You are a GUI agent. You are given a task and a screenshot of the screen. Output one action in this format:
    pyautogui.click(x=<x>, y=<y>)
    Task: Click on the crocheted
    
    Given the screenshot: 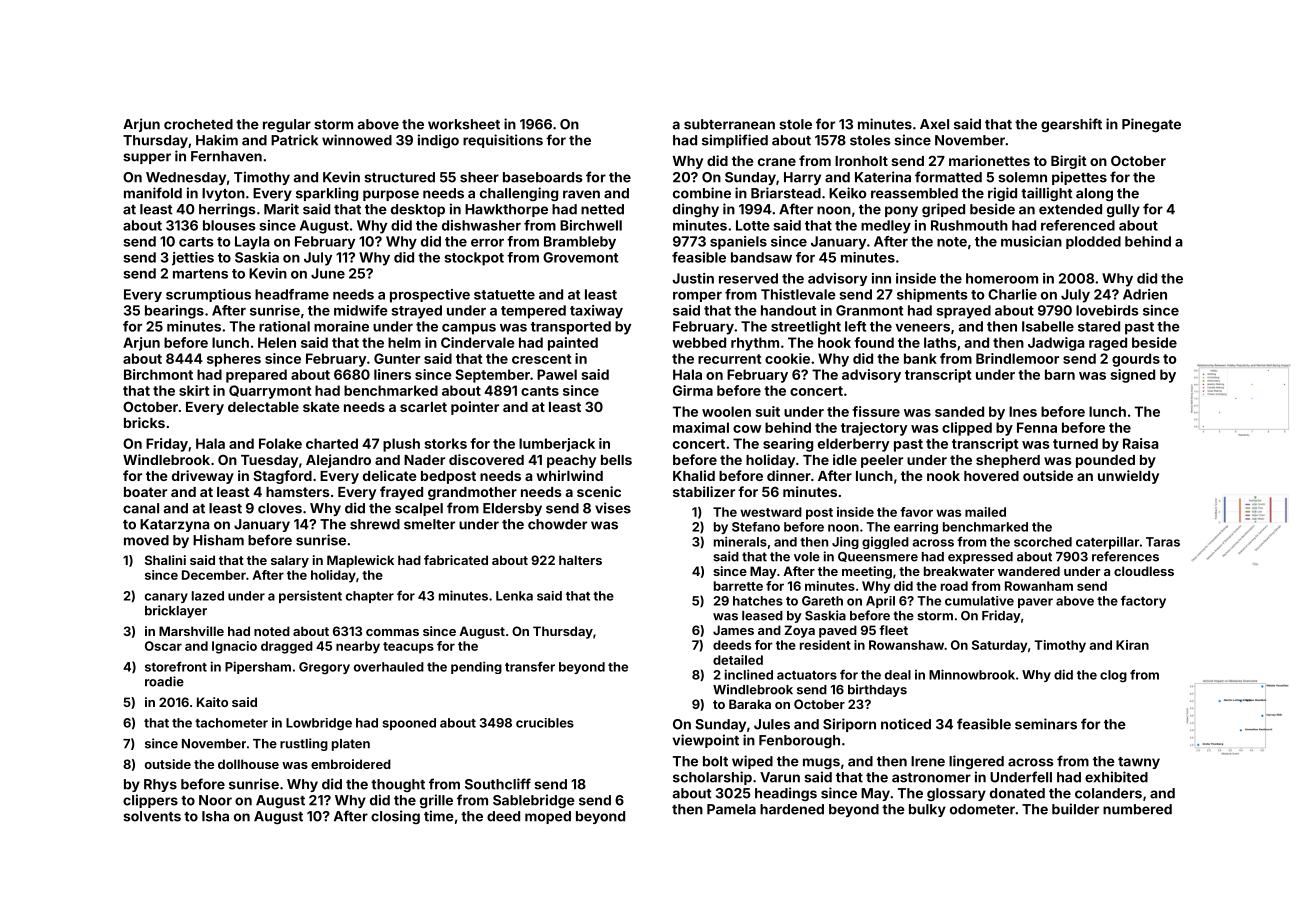 What is the action you would take?
    pyautogui.click(x=198, y=124)
